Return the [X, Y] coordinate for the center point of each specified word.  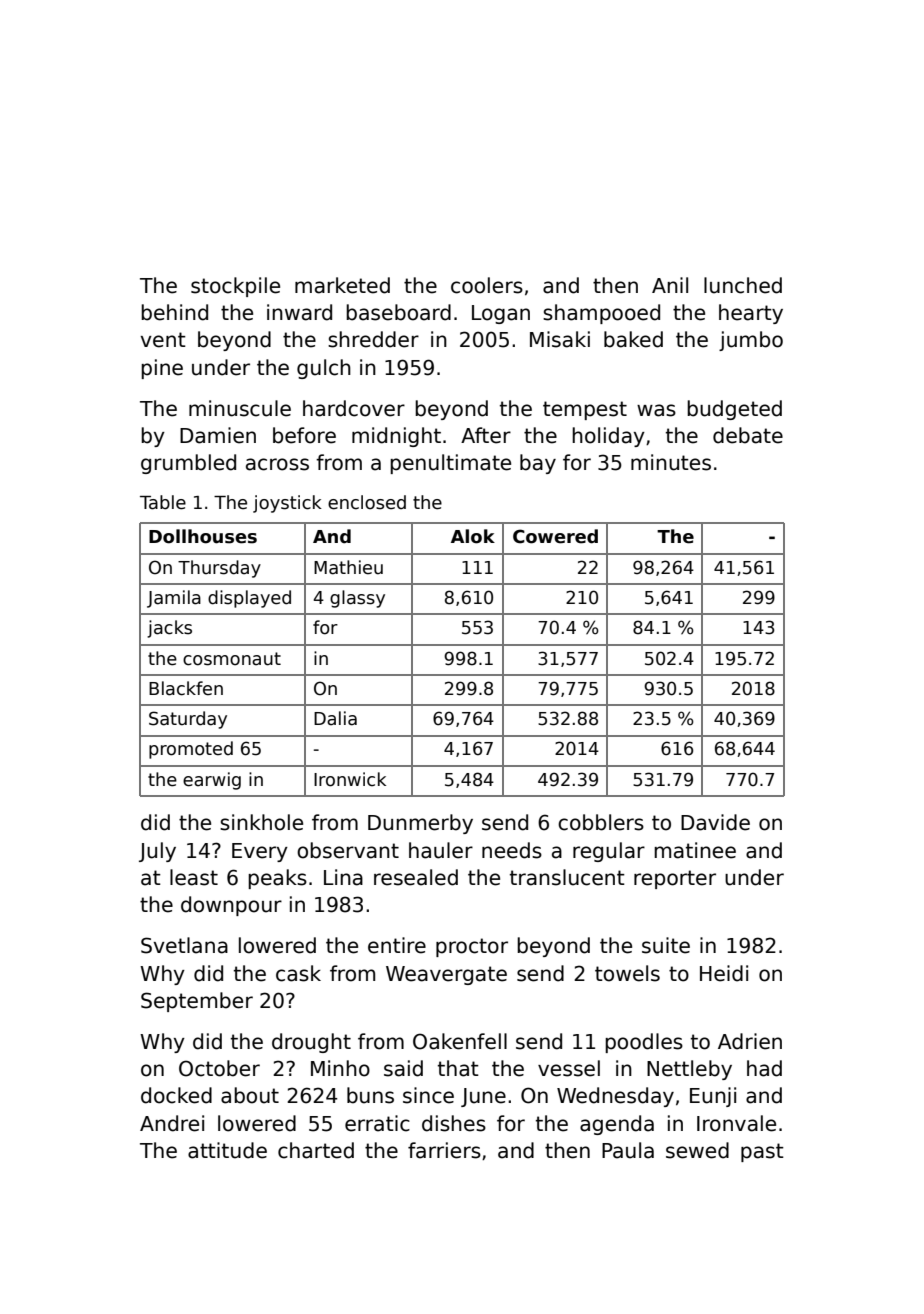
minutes [671, 462]
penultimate [450, 464]
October [219, 1068]
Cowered [555, 536]
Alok [473, 536]
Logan [501, 314]
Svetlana [184, 945]
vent [163, 340]
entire [397, 945]
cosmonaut [232, 659]
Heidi [724, 973]
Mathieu [348, 567]
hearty [751, 314]
